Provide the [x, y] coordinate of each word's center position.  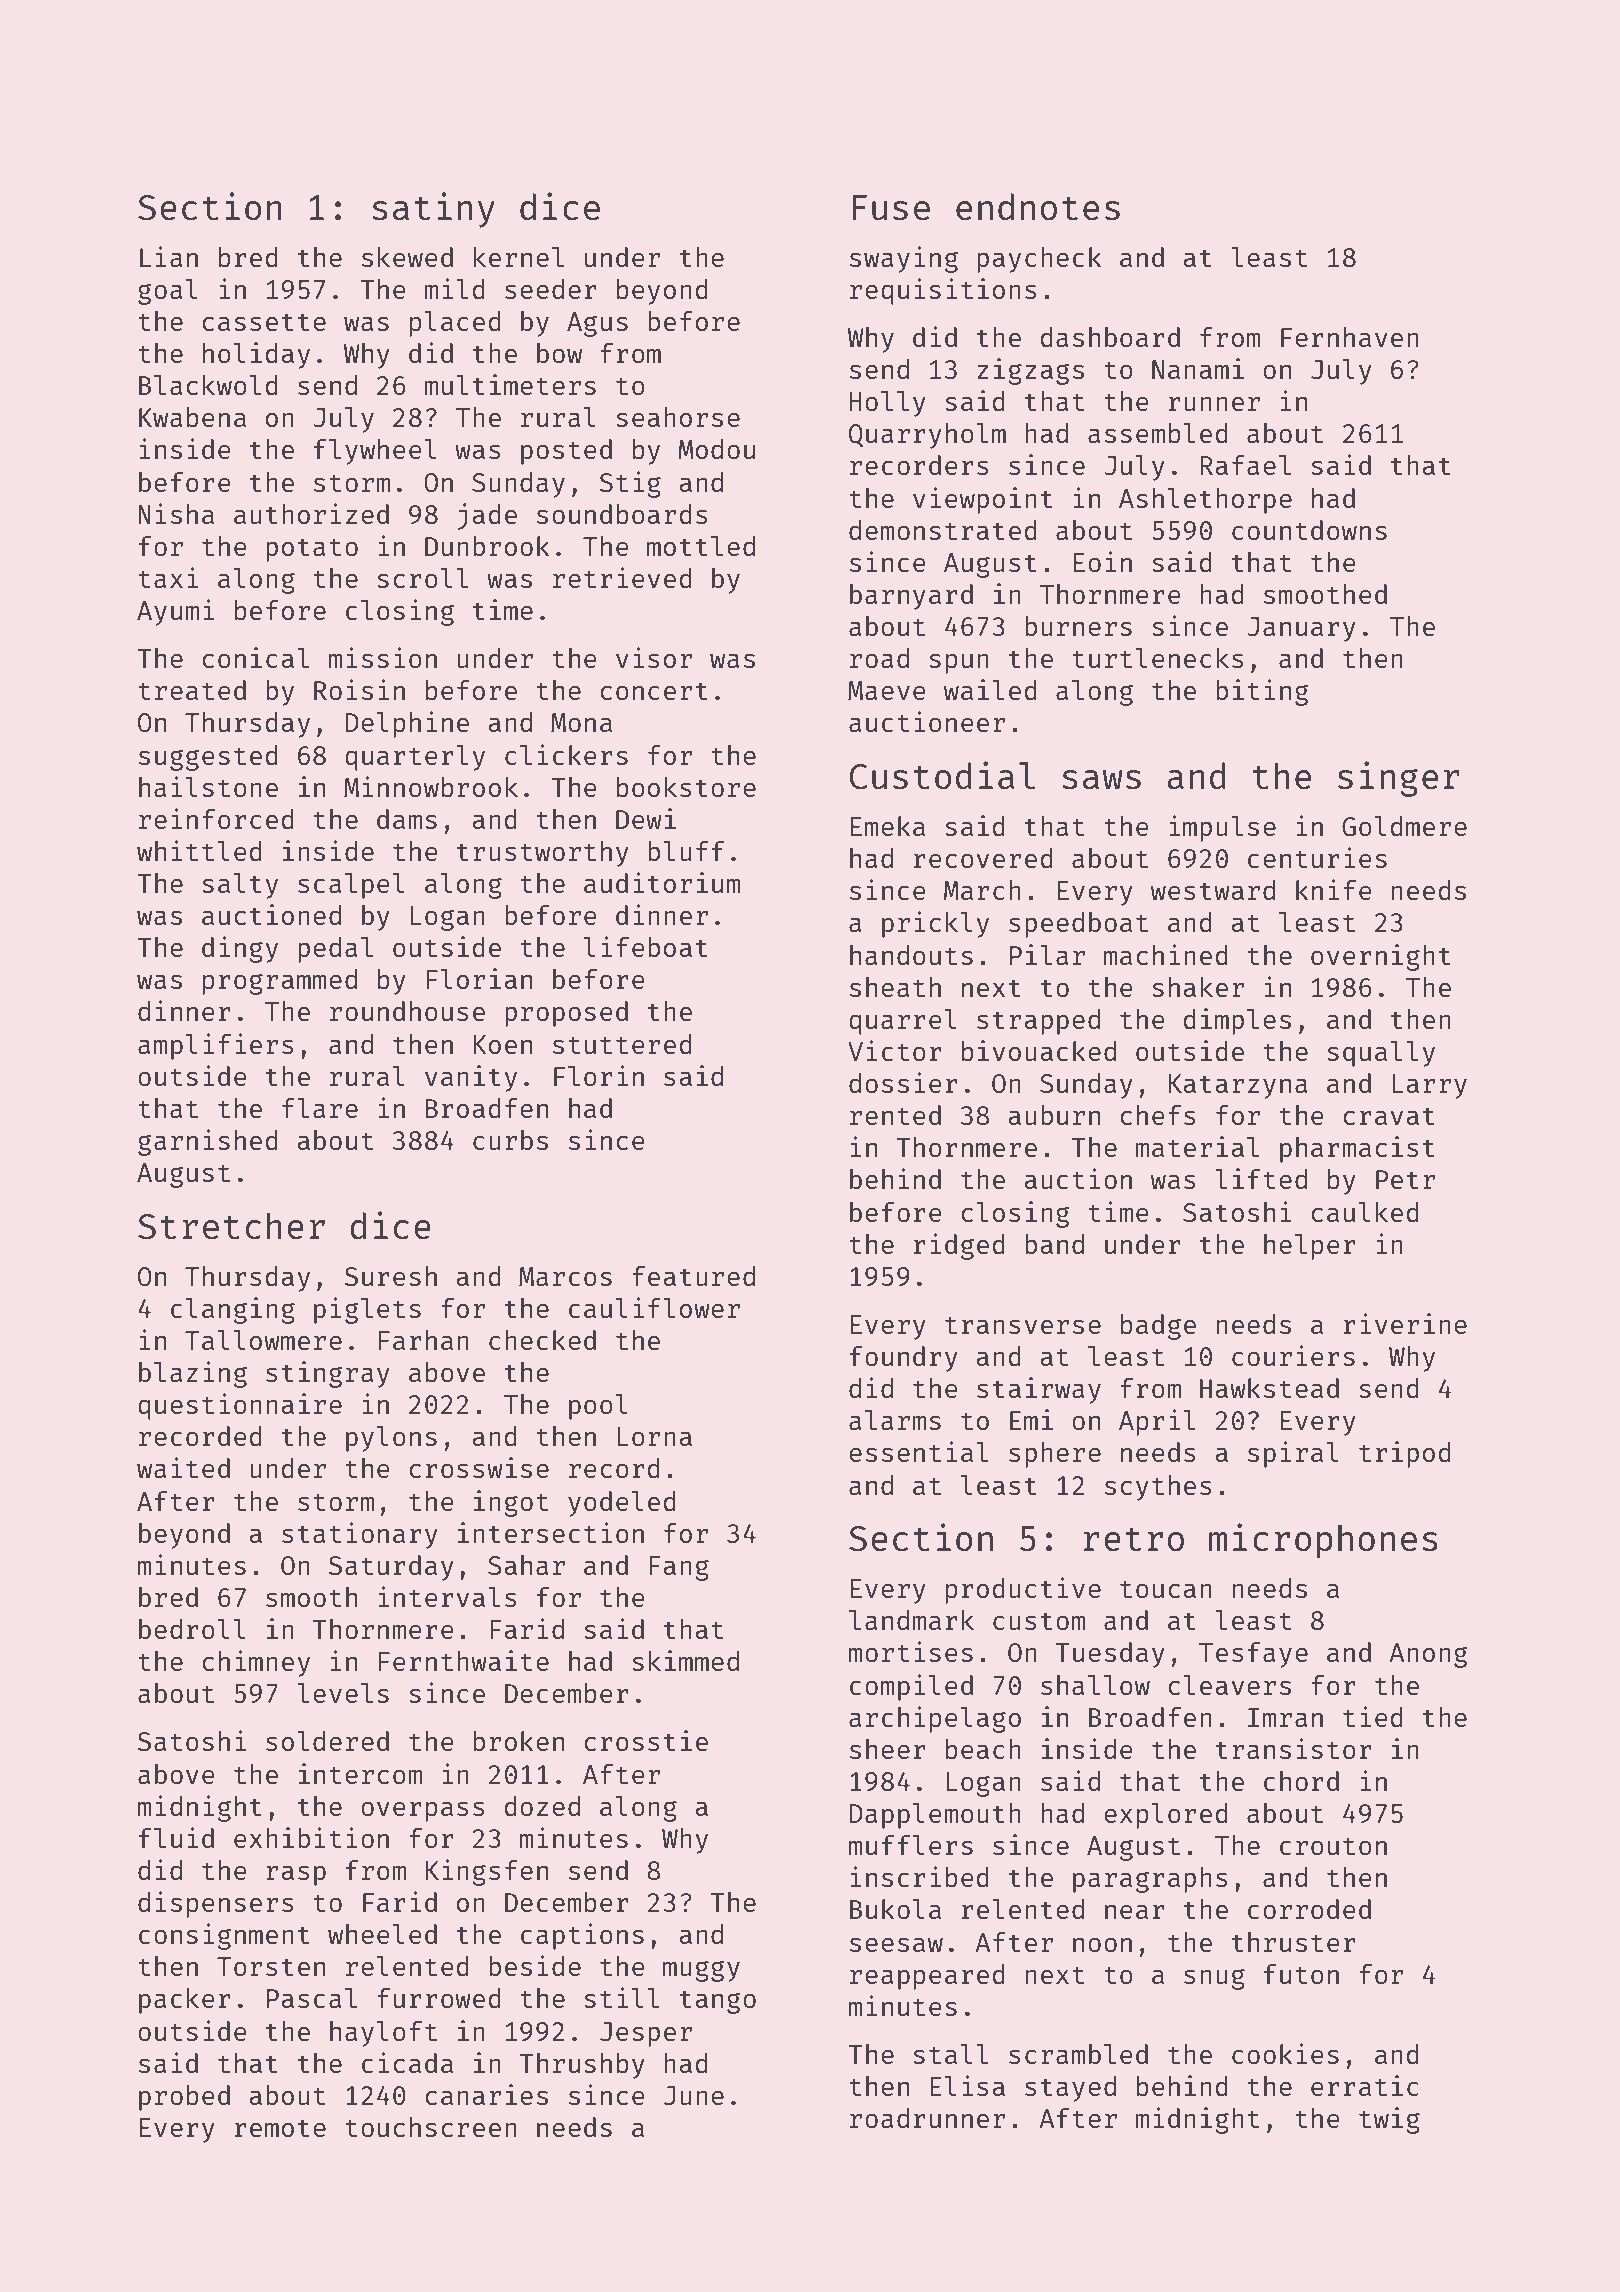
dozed [542, 1806]
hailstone [208, 786]
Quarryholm [927, 436]
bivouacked [1039, 1050]
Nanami [1198, 368]
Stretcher [231, 1226]
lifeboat [646, 946]
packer [185, 2001]
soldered [327, 1741]
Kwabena [192, 417]
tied [1373, 1716]
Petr [1405, 1179]
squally [1381, 1054]
